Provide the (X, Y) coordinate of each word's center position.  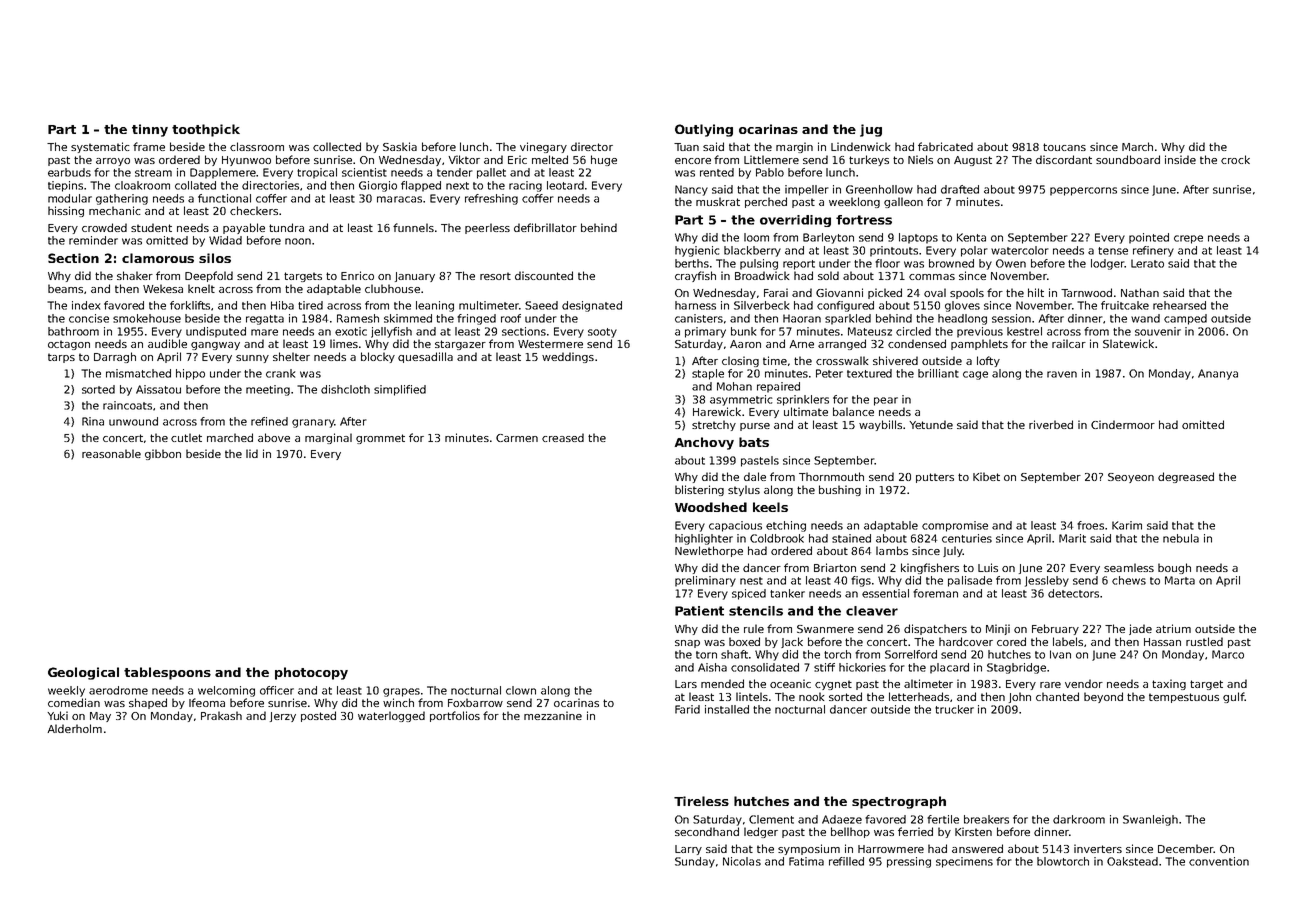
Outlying (704, 130)
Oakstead (1132, 861)
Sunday (695, 862)
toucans (1064, 147)
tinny (150, 130)
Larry (688, 850)
